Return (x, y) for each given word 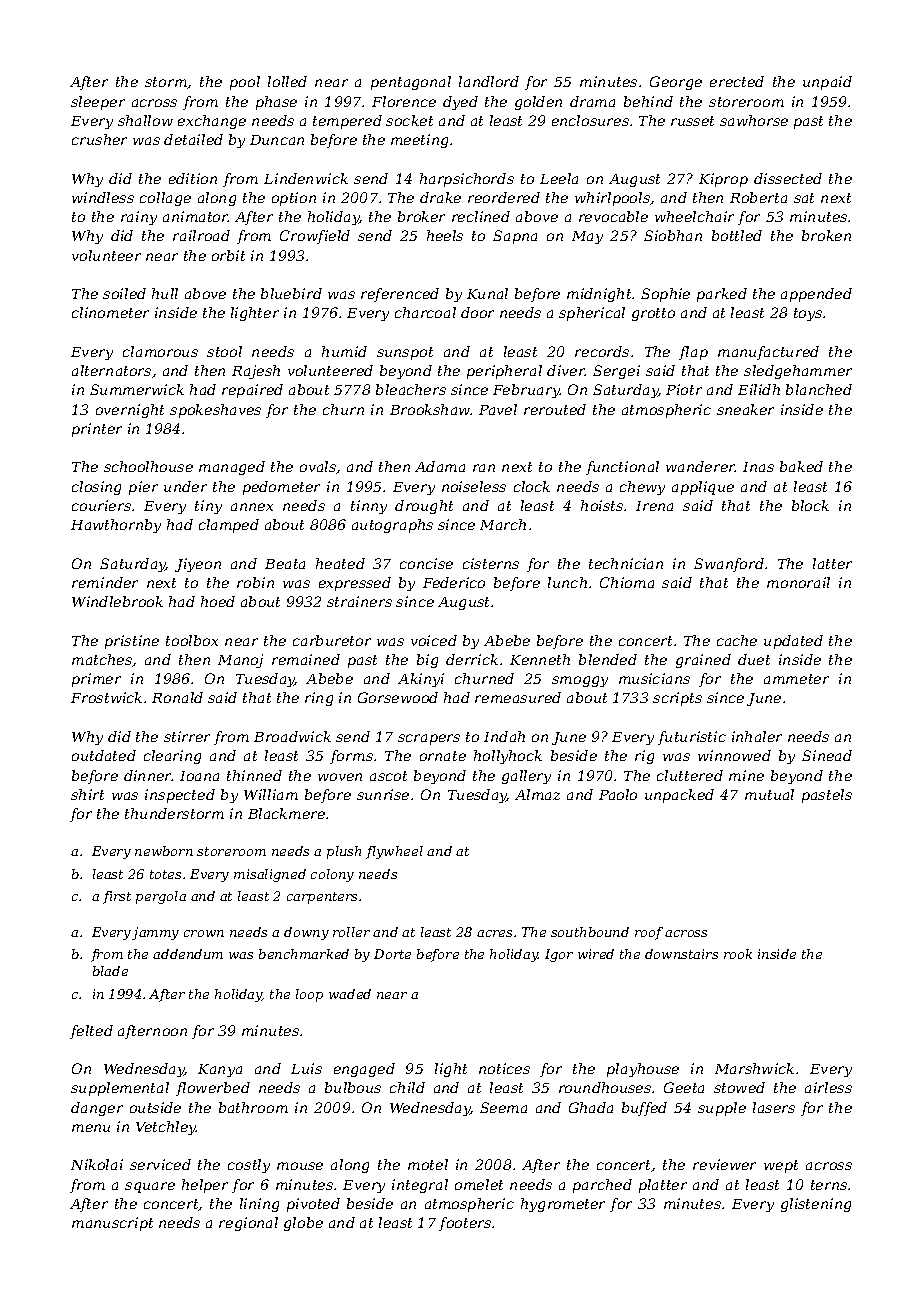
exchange (212, 122)
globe (303, 1224)
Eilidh (759, 389)
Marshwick (754, 1068)
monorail (798, 582)
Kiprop (723, 180)
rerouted (555, 409)
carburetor (332, 640)
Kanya (220, 1070)
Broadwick (292, 736)
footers (465, 1224)
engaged (364, 1070)
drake (440, 197)
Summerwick (137, 389)
